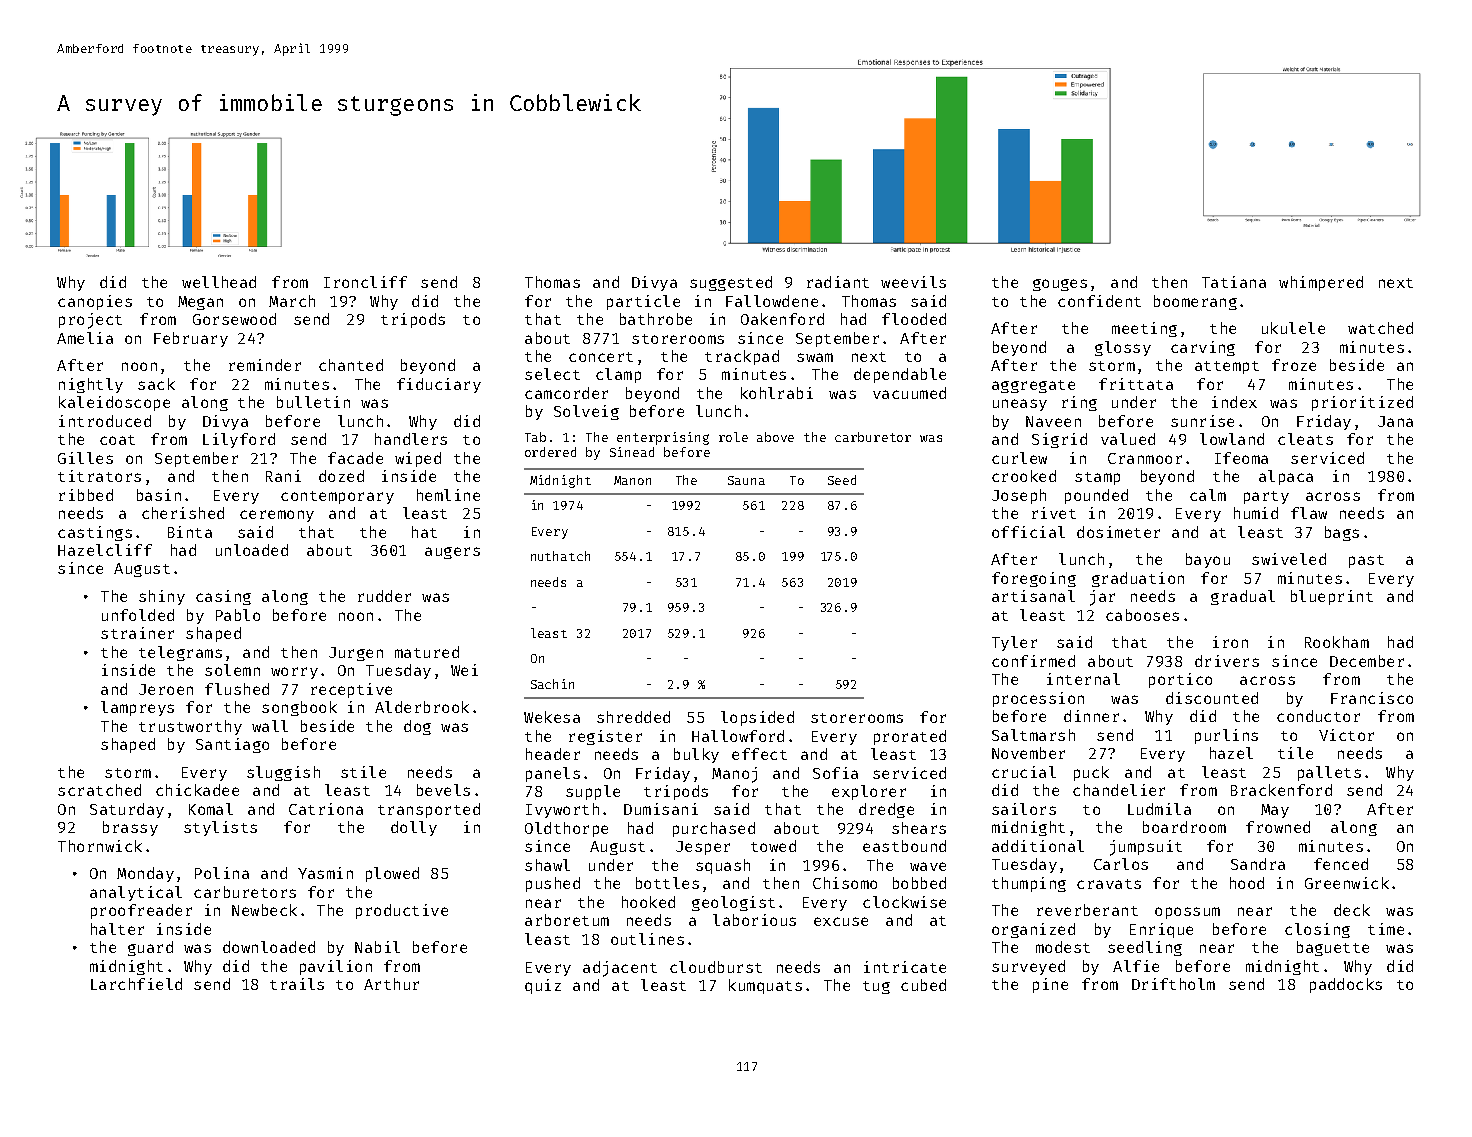 Image resolution: width=1472 pixels, height=1137 pixels. Describe the element at coordinates (234, 319) in the screenshot. I see `Gorsewood` at that location.
